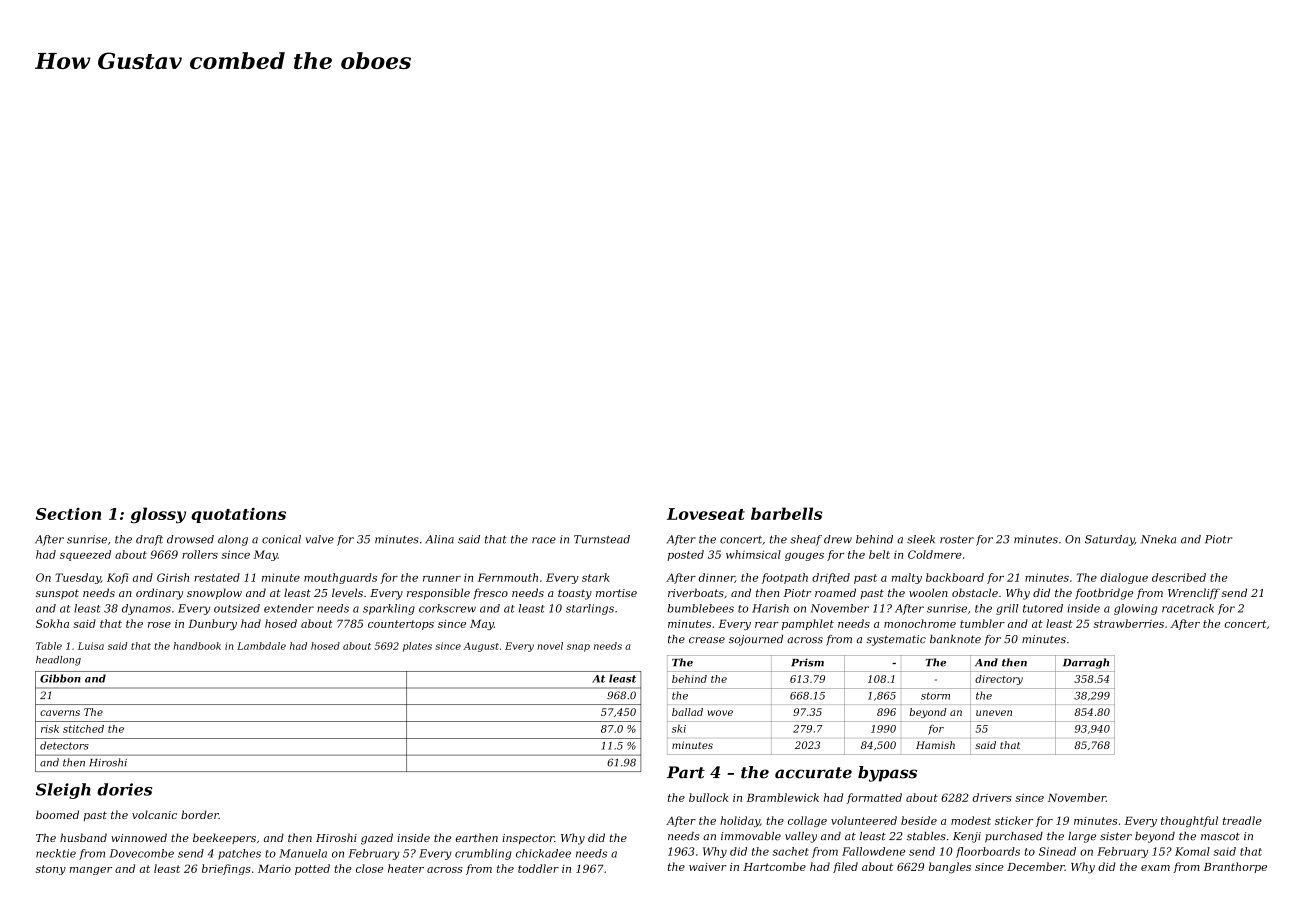 This image has width=1308, height=924. Describe the element at coordinates (786, 513) in the image. I see `barbells` at that location.
